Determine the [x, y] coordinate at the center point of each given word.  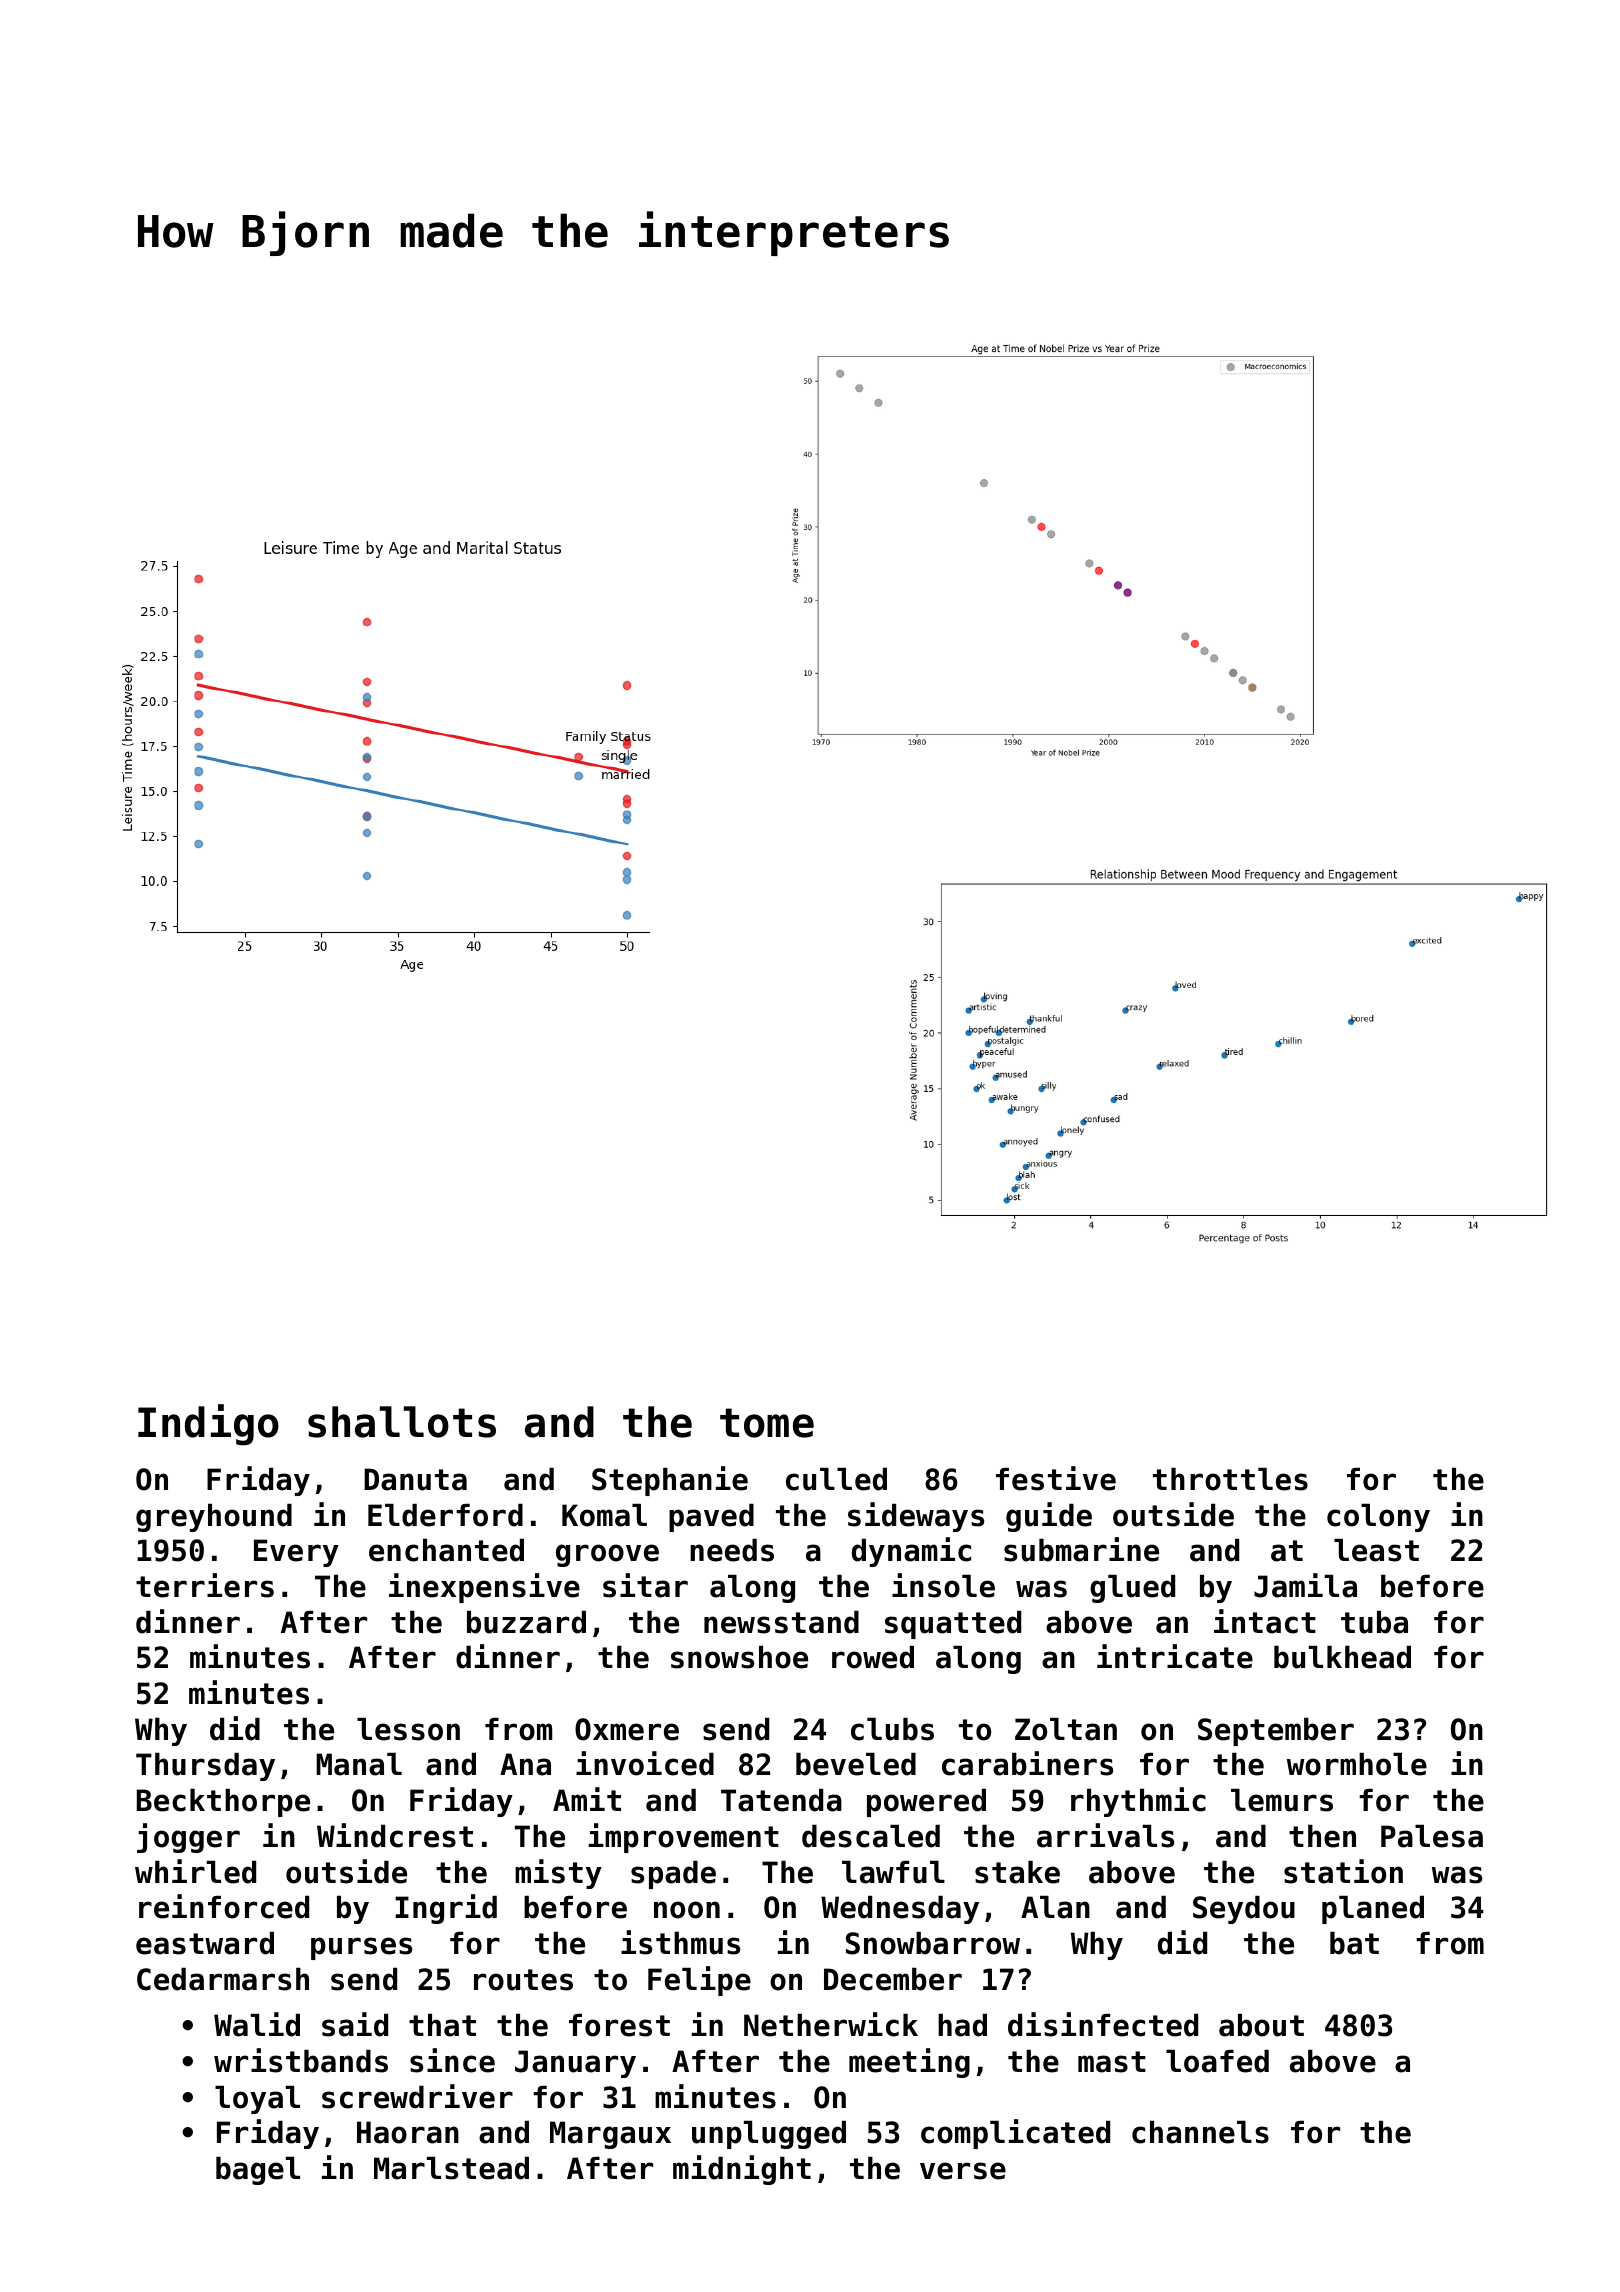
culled [836, 1479]
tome [767, 1423]
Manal [359, 1764]
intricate [1175, 1656]
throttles [1230, 1479]
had [962, 2025]
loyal [257, 2100]
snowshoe [739, 1657]
